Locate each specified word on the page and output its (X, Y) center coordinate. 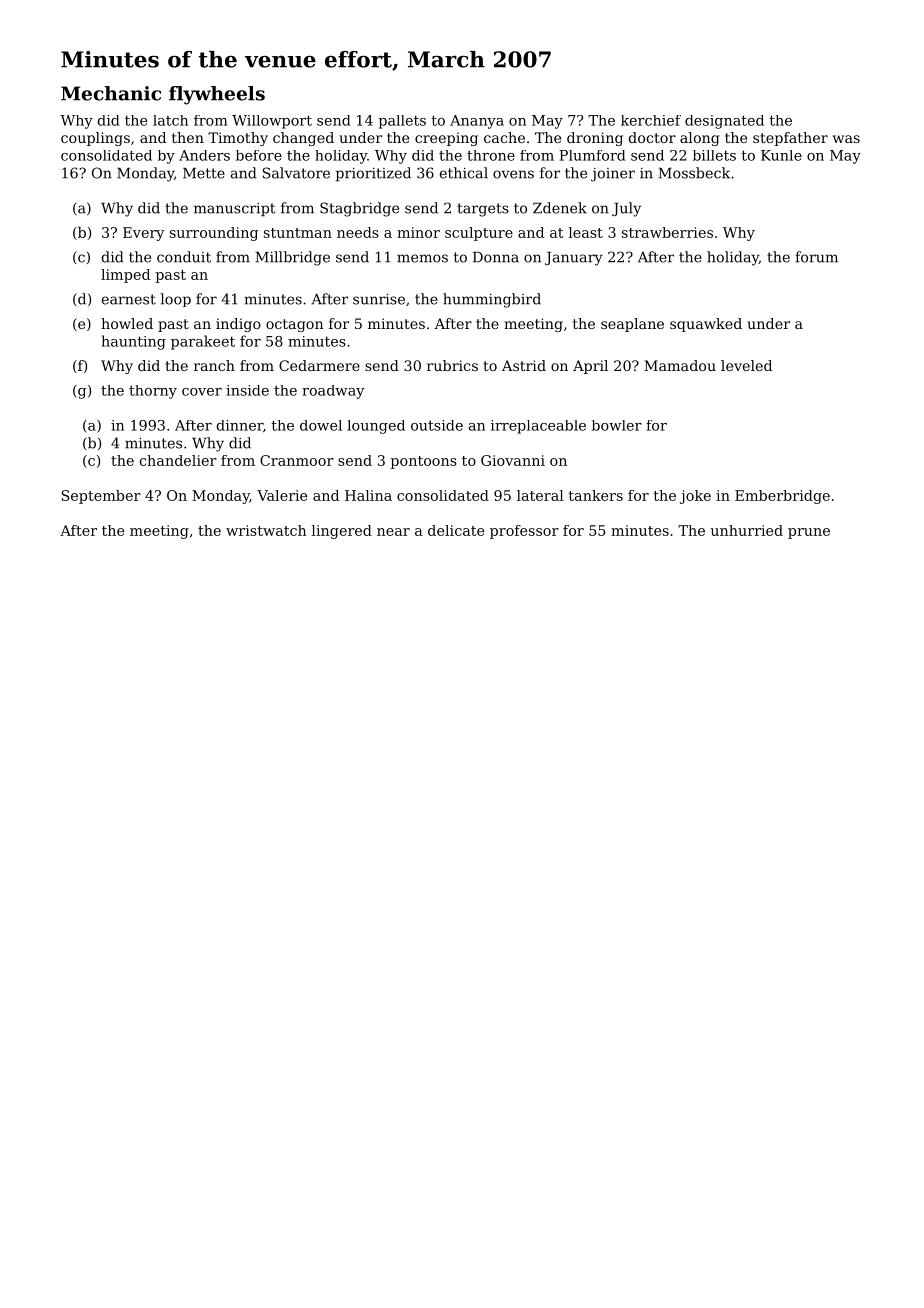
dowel (321, 425)
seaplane (632, 325)
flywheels (217, 95)
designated (724, 122)
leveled (746, 365)
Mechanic (111, 93)
